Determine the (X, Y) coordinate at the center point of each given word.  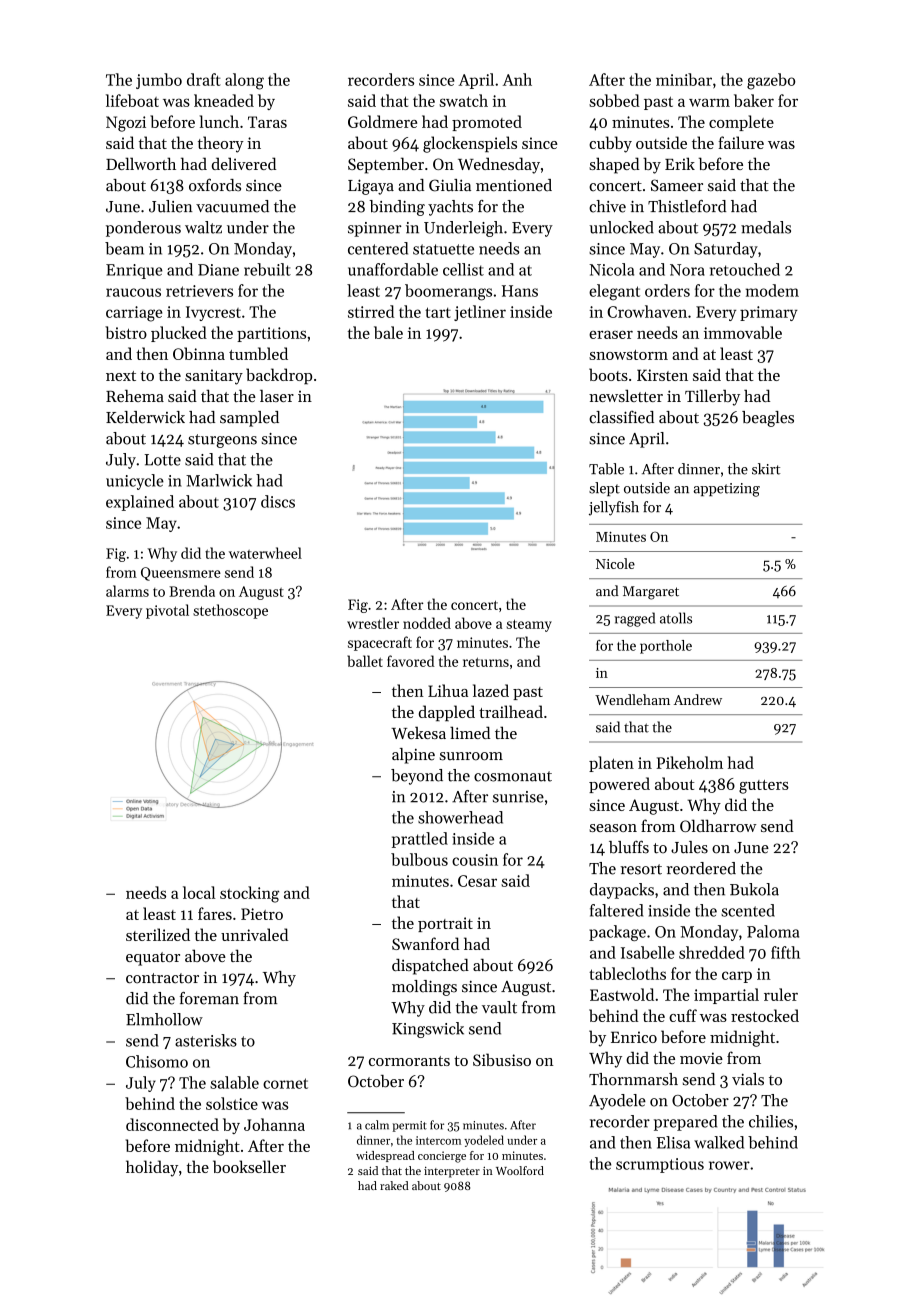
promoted (487, 123)
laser (277, 396)
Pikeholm (690, 762)
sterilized (158, 934)
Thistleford (687, 206)
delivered (244, 163)
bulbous (419, 859)
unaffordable (393, 269)
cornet (285, 1083)
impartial (726, 996)
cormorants (409, 1061)
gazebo (771, 81)
